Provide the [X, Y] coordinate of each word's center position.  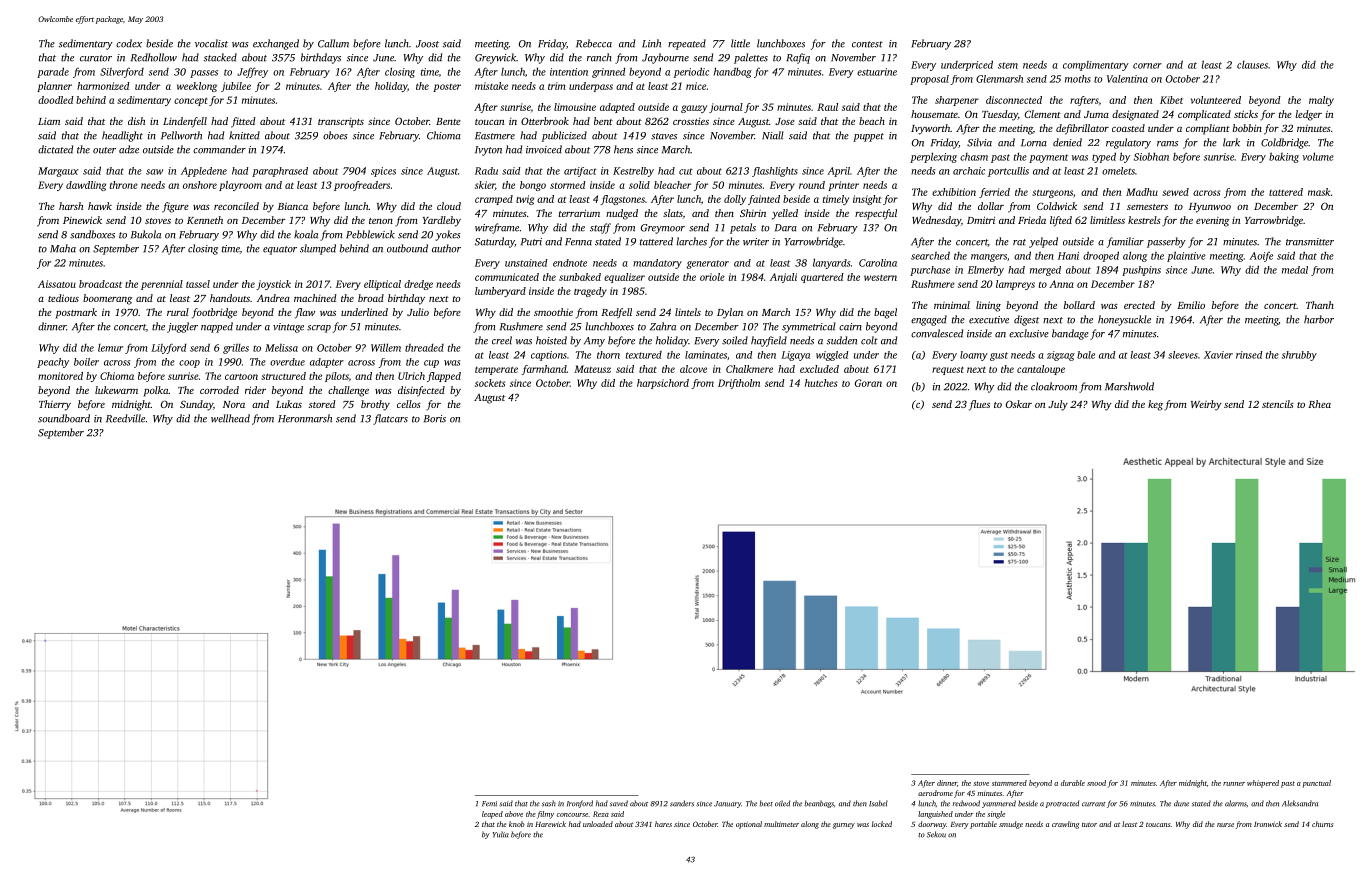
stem [1008, 65]
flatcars [390, 419]
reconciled [236, 206]
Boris [435, 419]
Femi [489, 804]
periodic [691, 72]
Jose [785, 121]
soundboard [64, 418]
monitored [60, 376]
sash [549, 803]
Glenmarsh [999, 79]
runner [1234, 784]
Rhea [1319, 404]
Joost [427, 44]
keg [1155, 405]
